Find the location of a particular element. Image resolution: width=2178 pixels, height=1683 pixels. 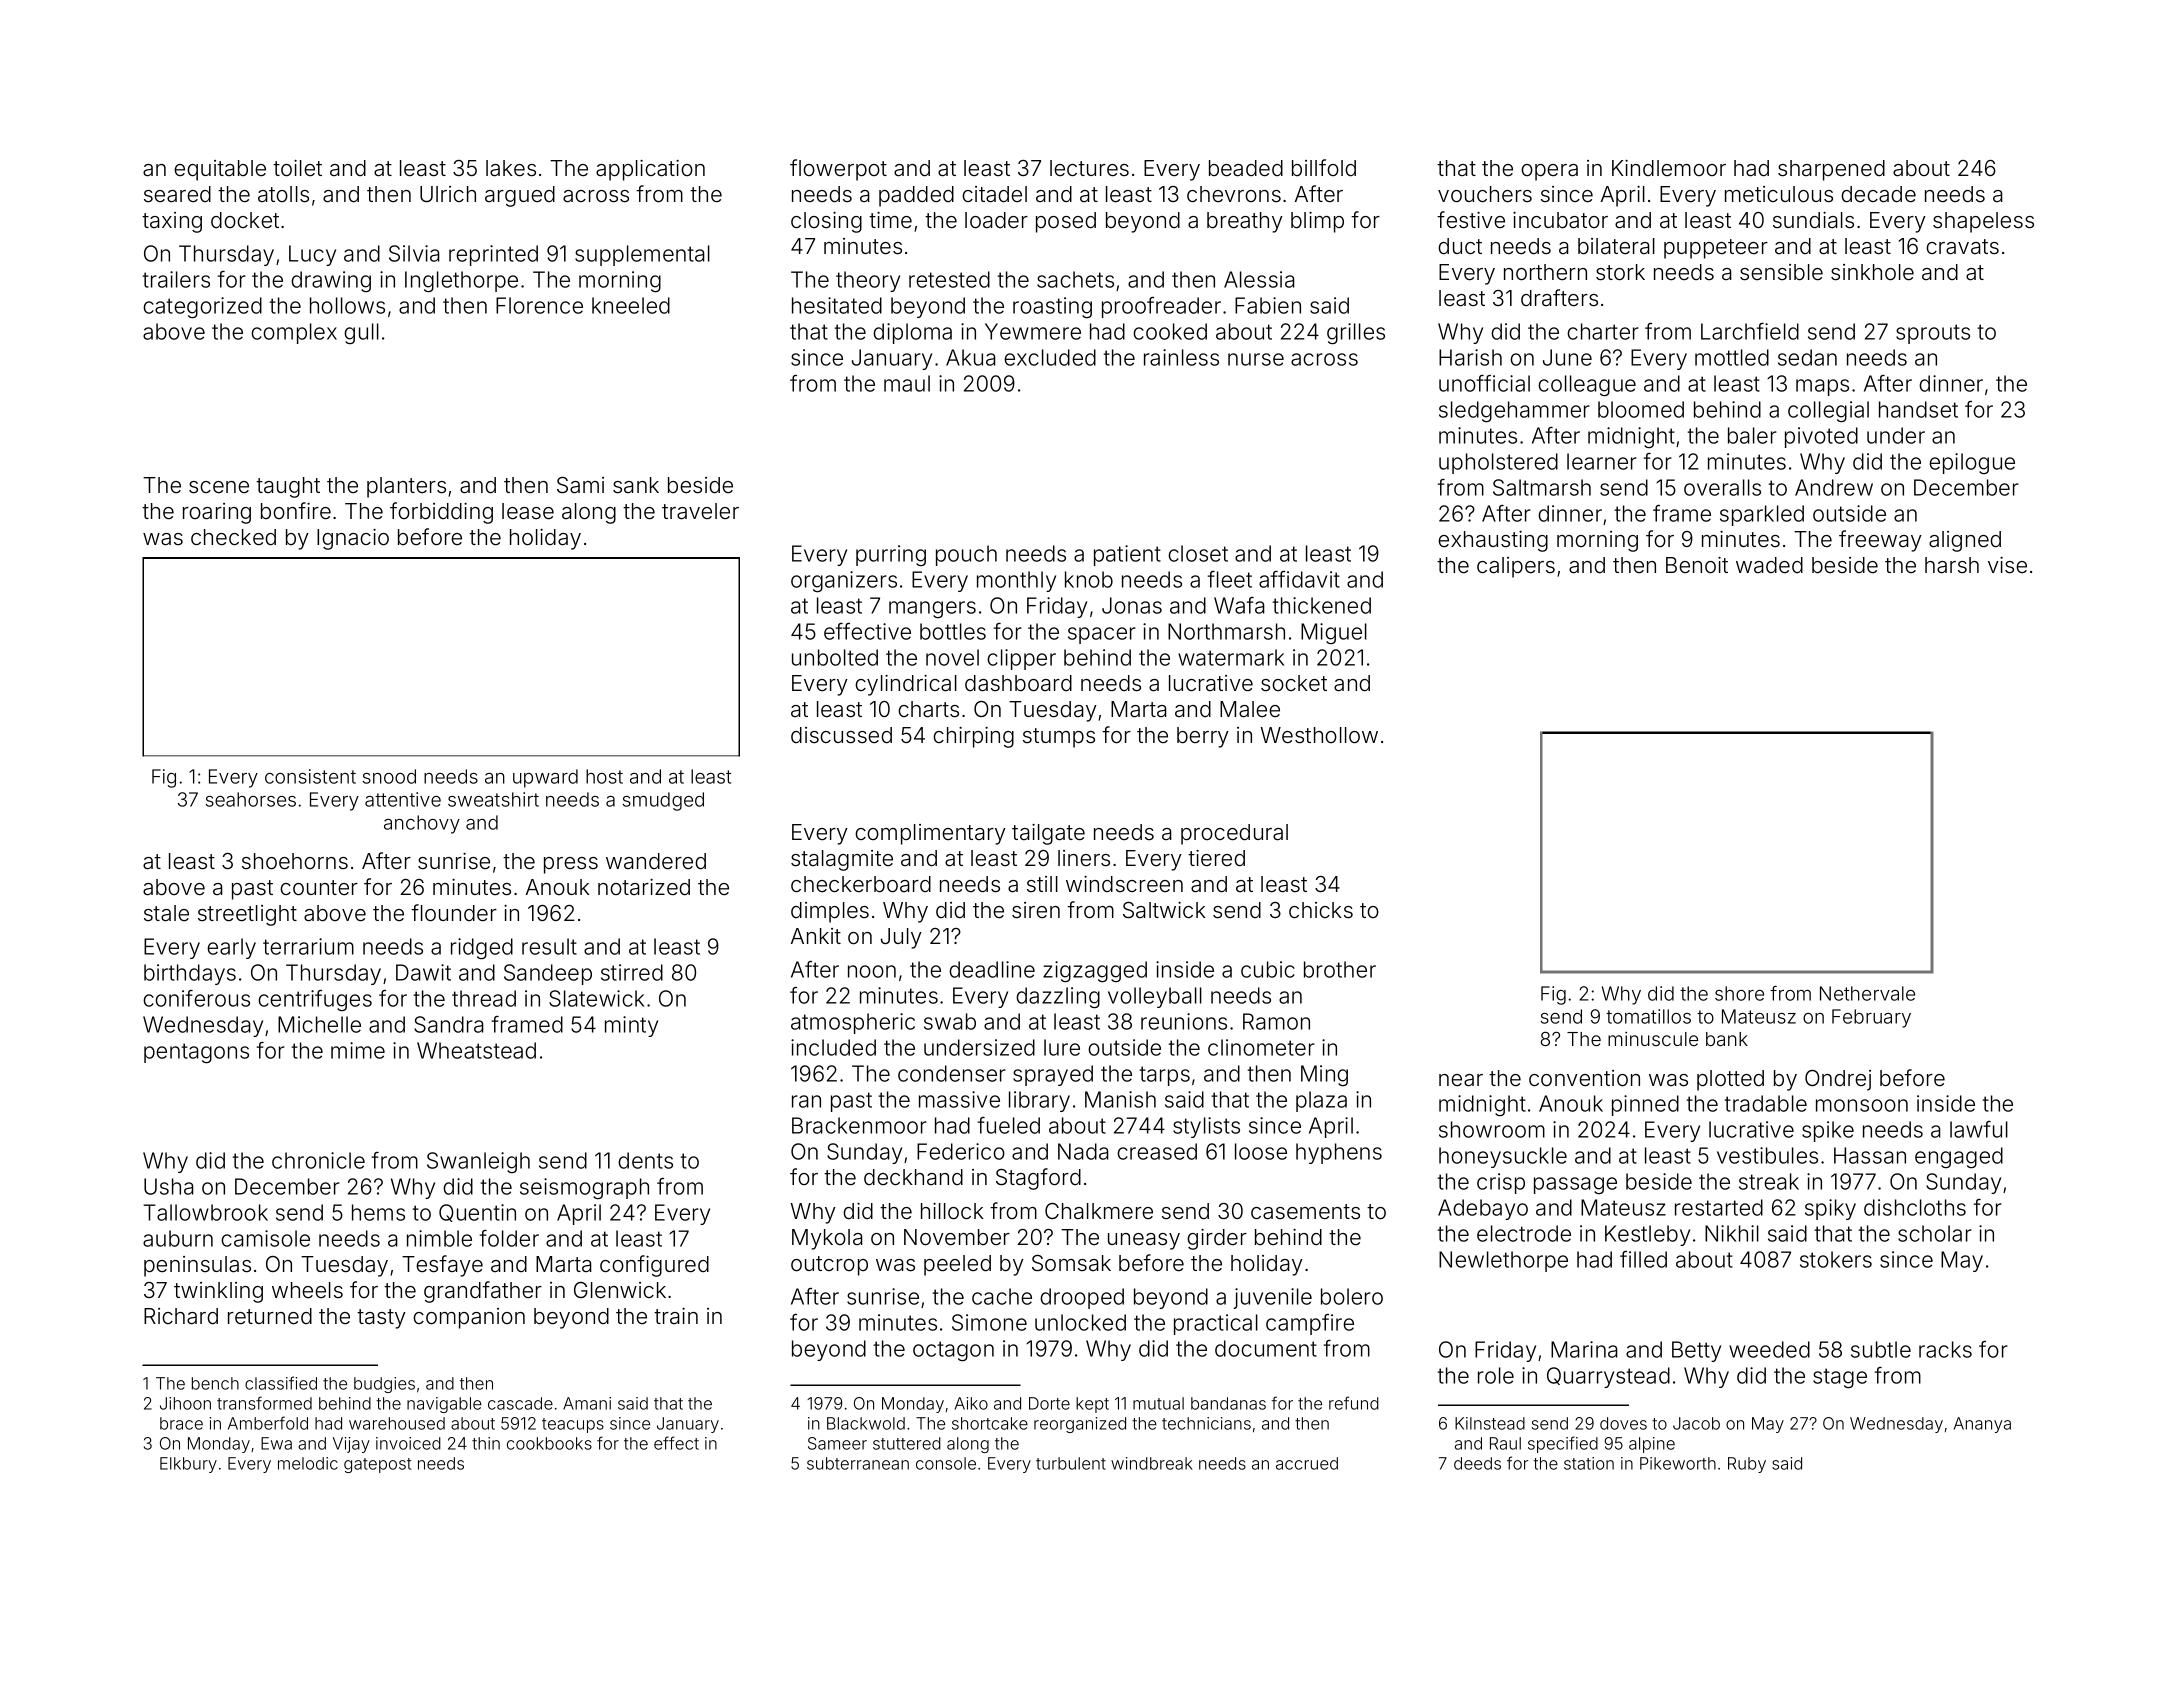

lectures is located at coordinates (1089, 168).
